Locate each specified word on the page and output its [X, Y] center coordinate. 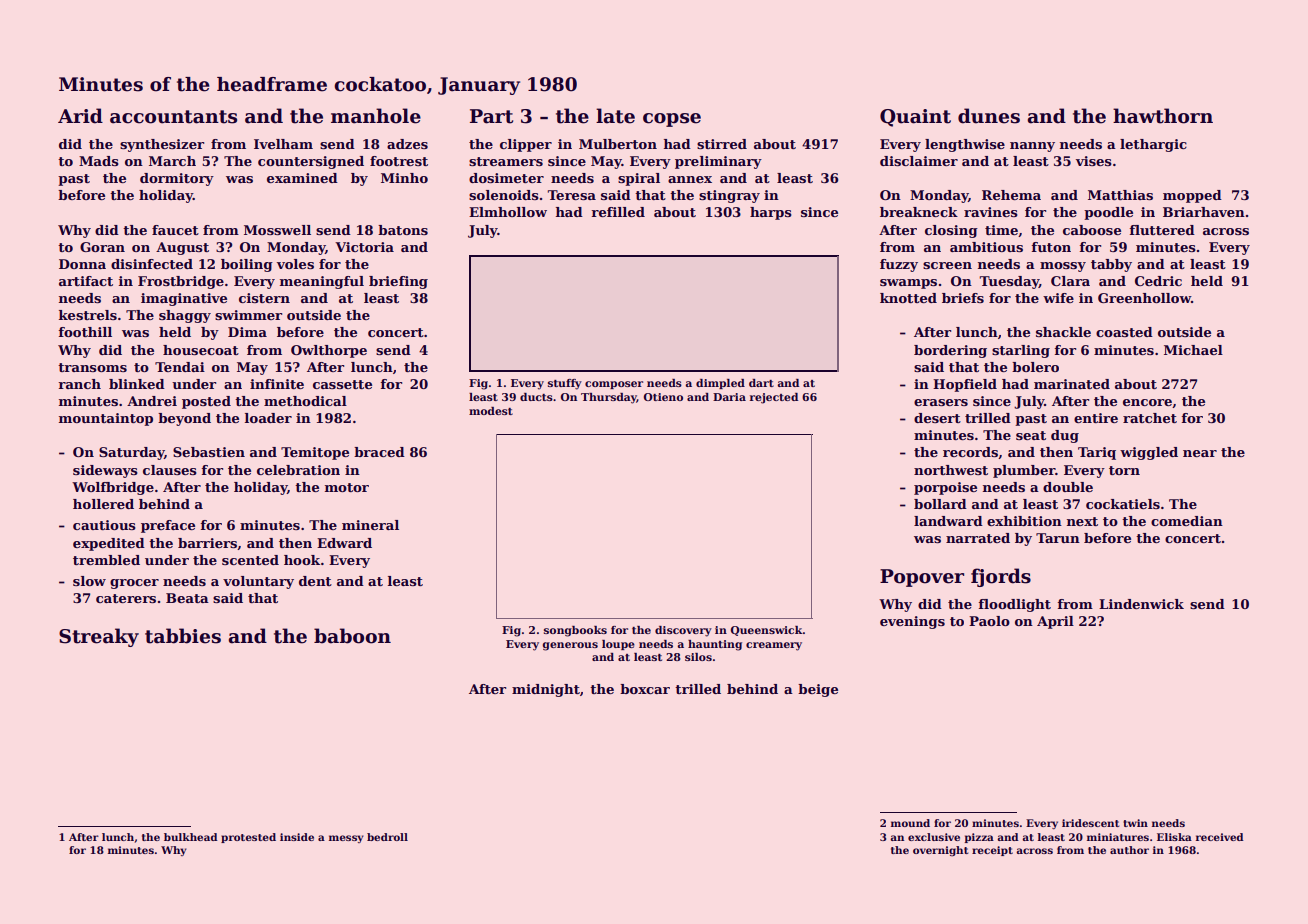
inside [297, 837]
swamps [908, 284]
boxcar [645, 689]
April [1055, 622]
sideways [105, 471]
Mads [99, 161]
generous [570, 646]
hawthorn [1163, 116]
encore [1147, 402]
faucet [175, 230]
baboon [352, 636]
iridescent [1090, 823]
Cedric [1158, 281]
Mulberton [618, 144]
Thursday [609, 398]
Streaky [99, 637]
